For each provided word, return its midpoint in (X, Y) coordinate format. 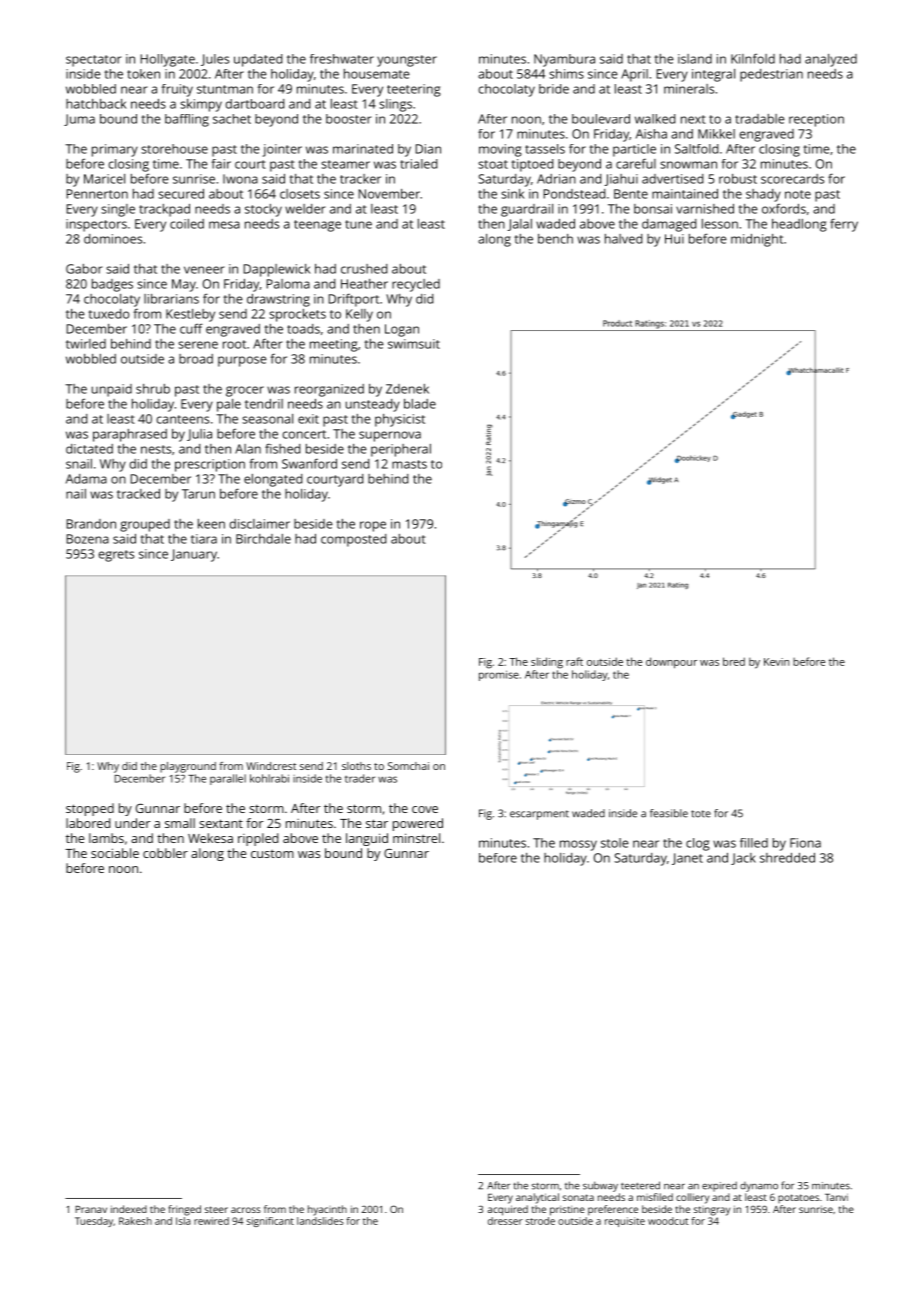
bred (734, 661)
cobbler (165, 853)
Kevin (776, 662)
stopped (90, 809)
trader (360, 778)
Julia (199, 435)
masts (409, 464)
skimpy (201, 105)
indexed (129, 1209)
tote (701, 814)
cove (425, 809)
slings (395, 105)
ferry (844, 225)
